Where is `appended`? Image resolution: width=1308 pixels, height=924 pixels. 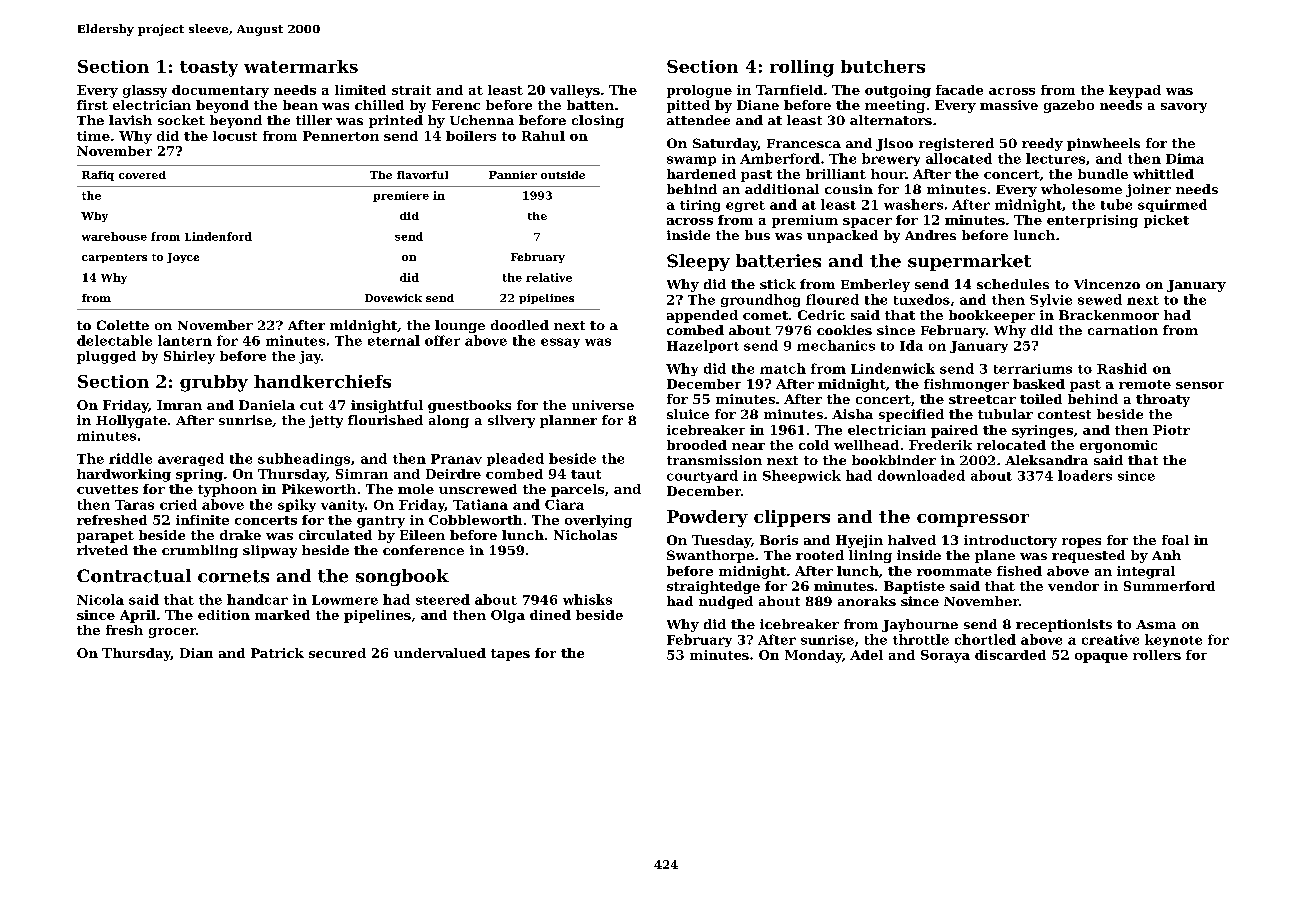 appended is located at coordinates (702, 316).
